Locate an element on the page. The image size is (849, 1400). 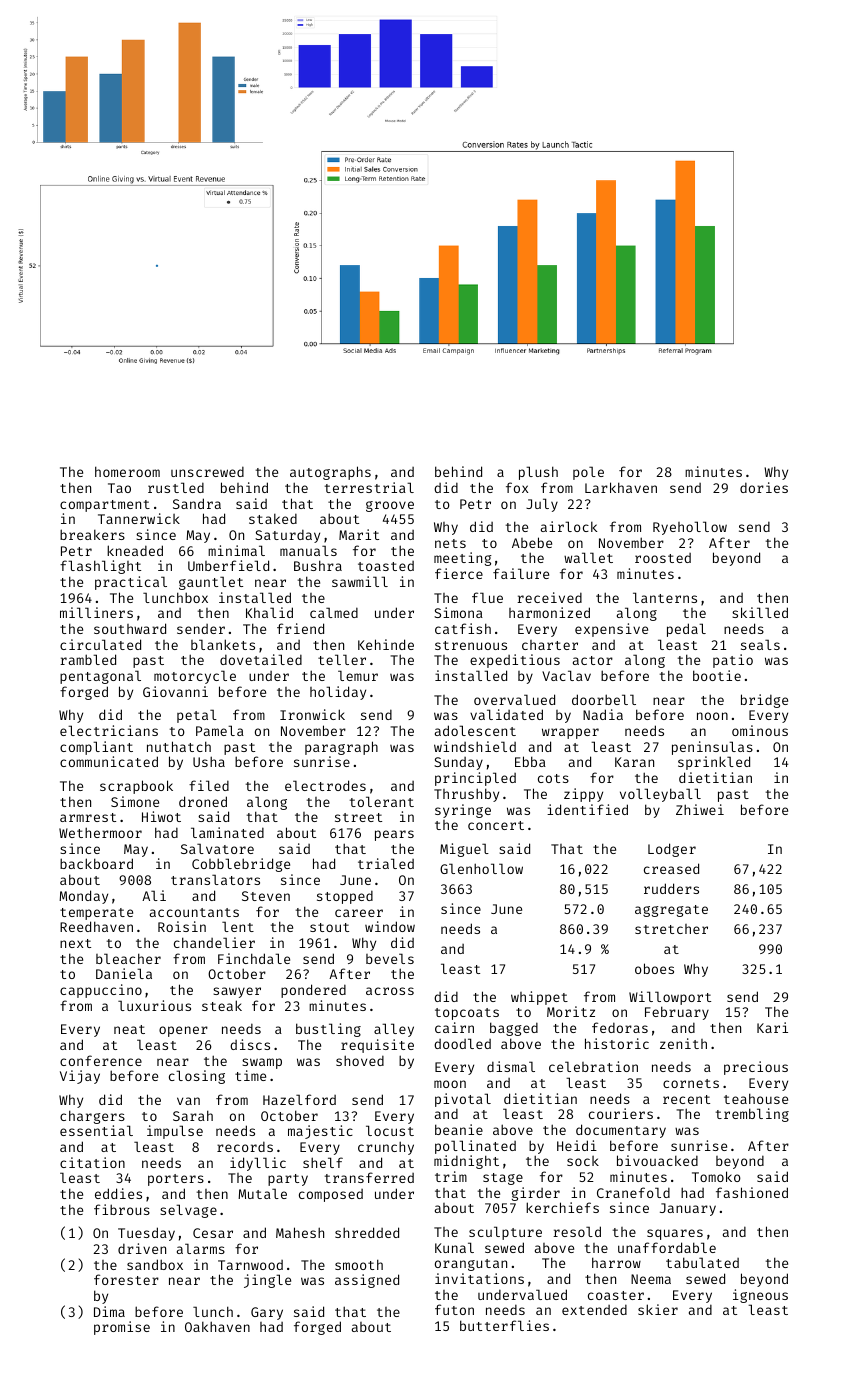
pentagonal is located at coordinates (100, 677).
